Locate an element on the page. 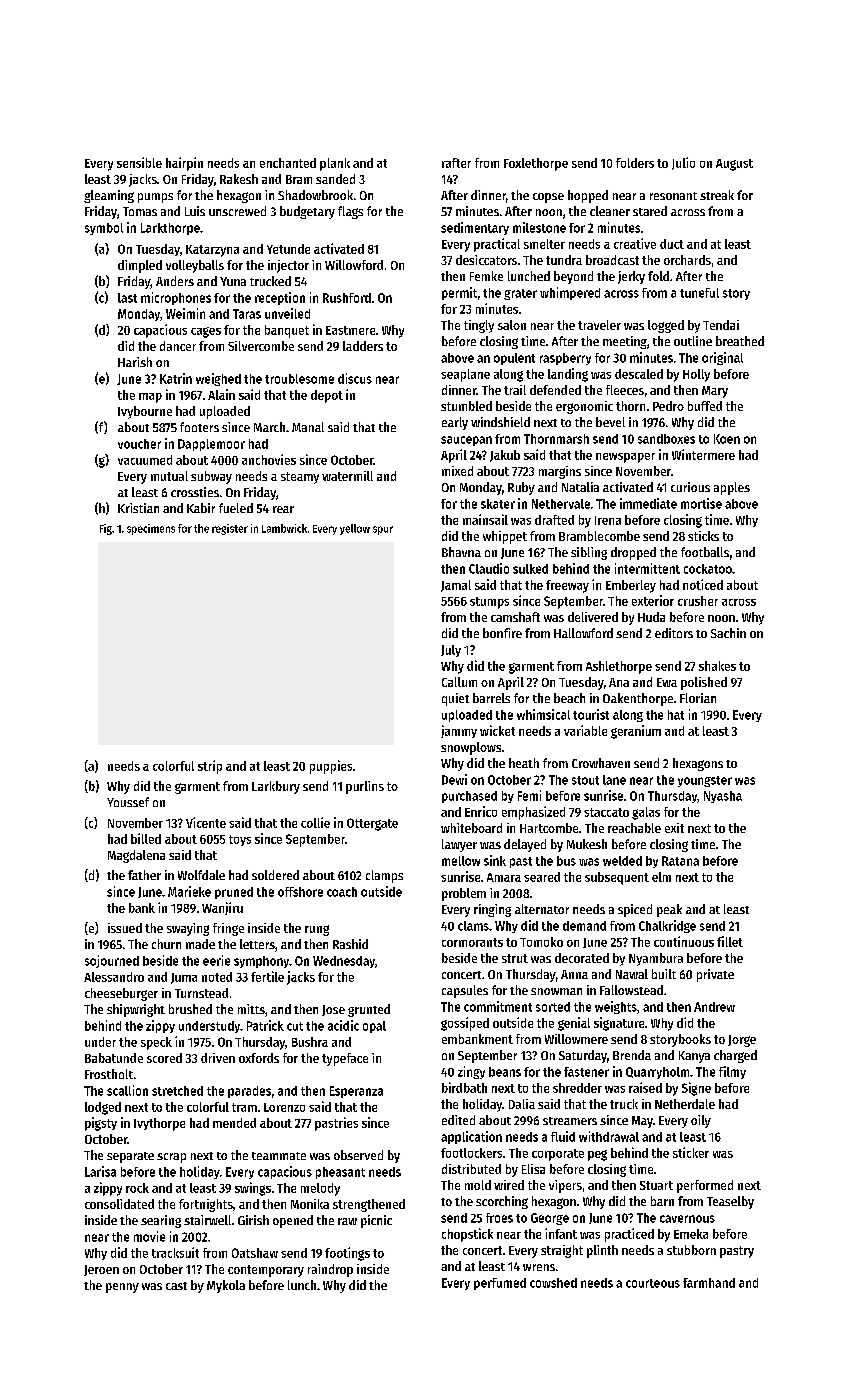 This page has width=849, height=1400. letters is located at coordinates (257, 944).
